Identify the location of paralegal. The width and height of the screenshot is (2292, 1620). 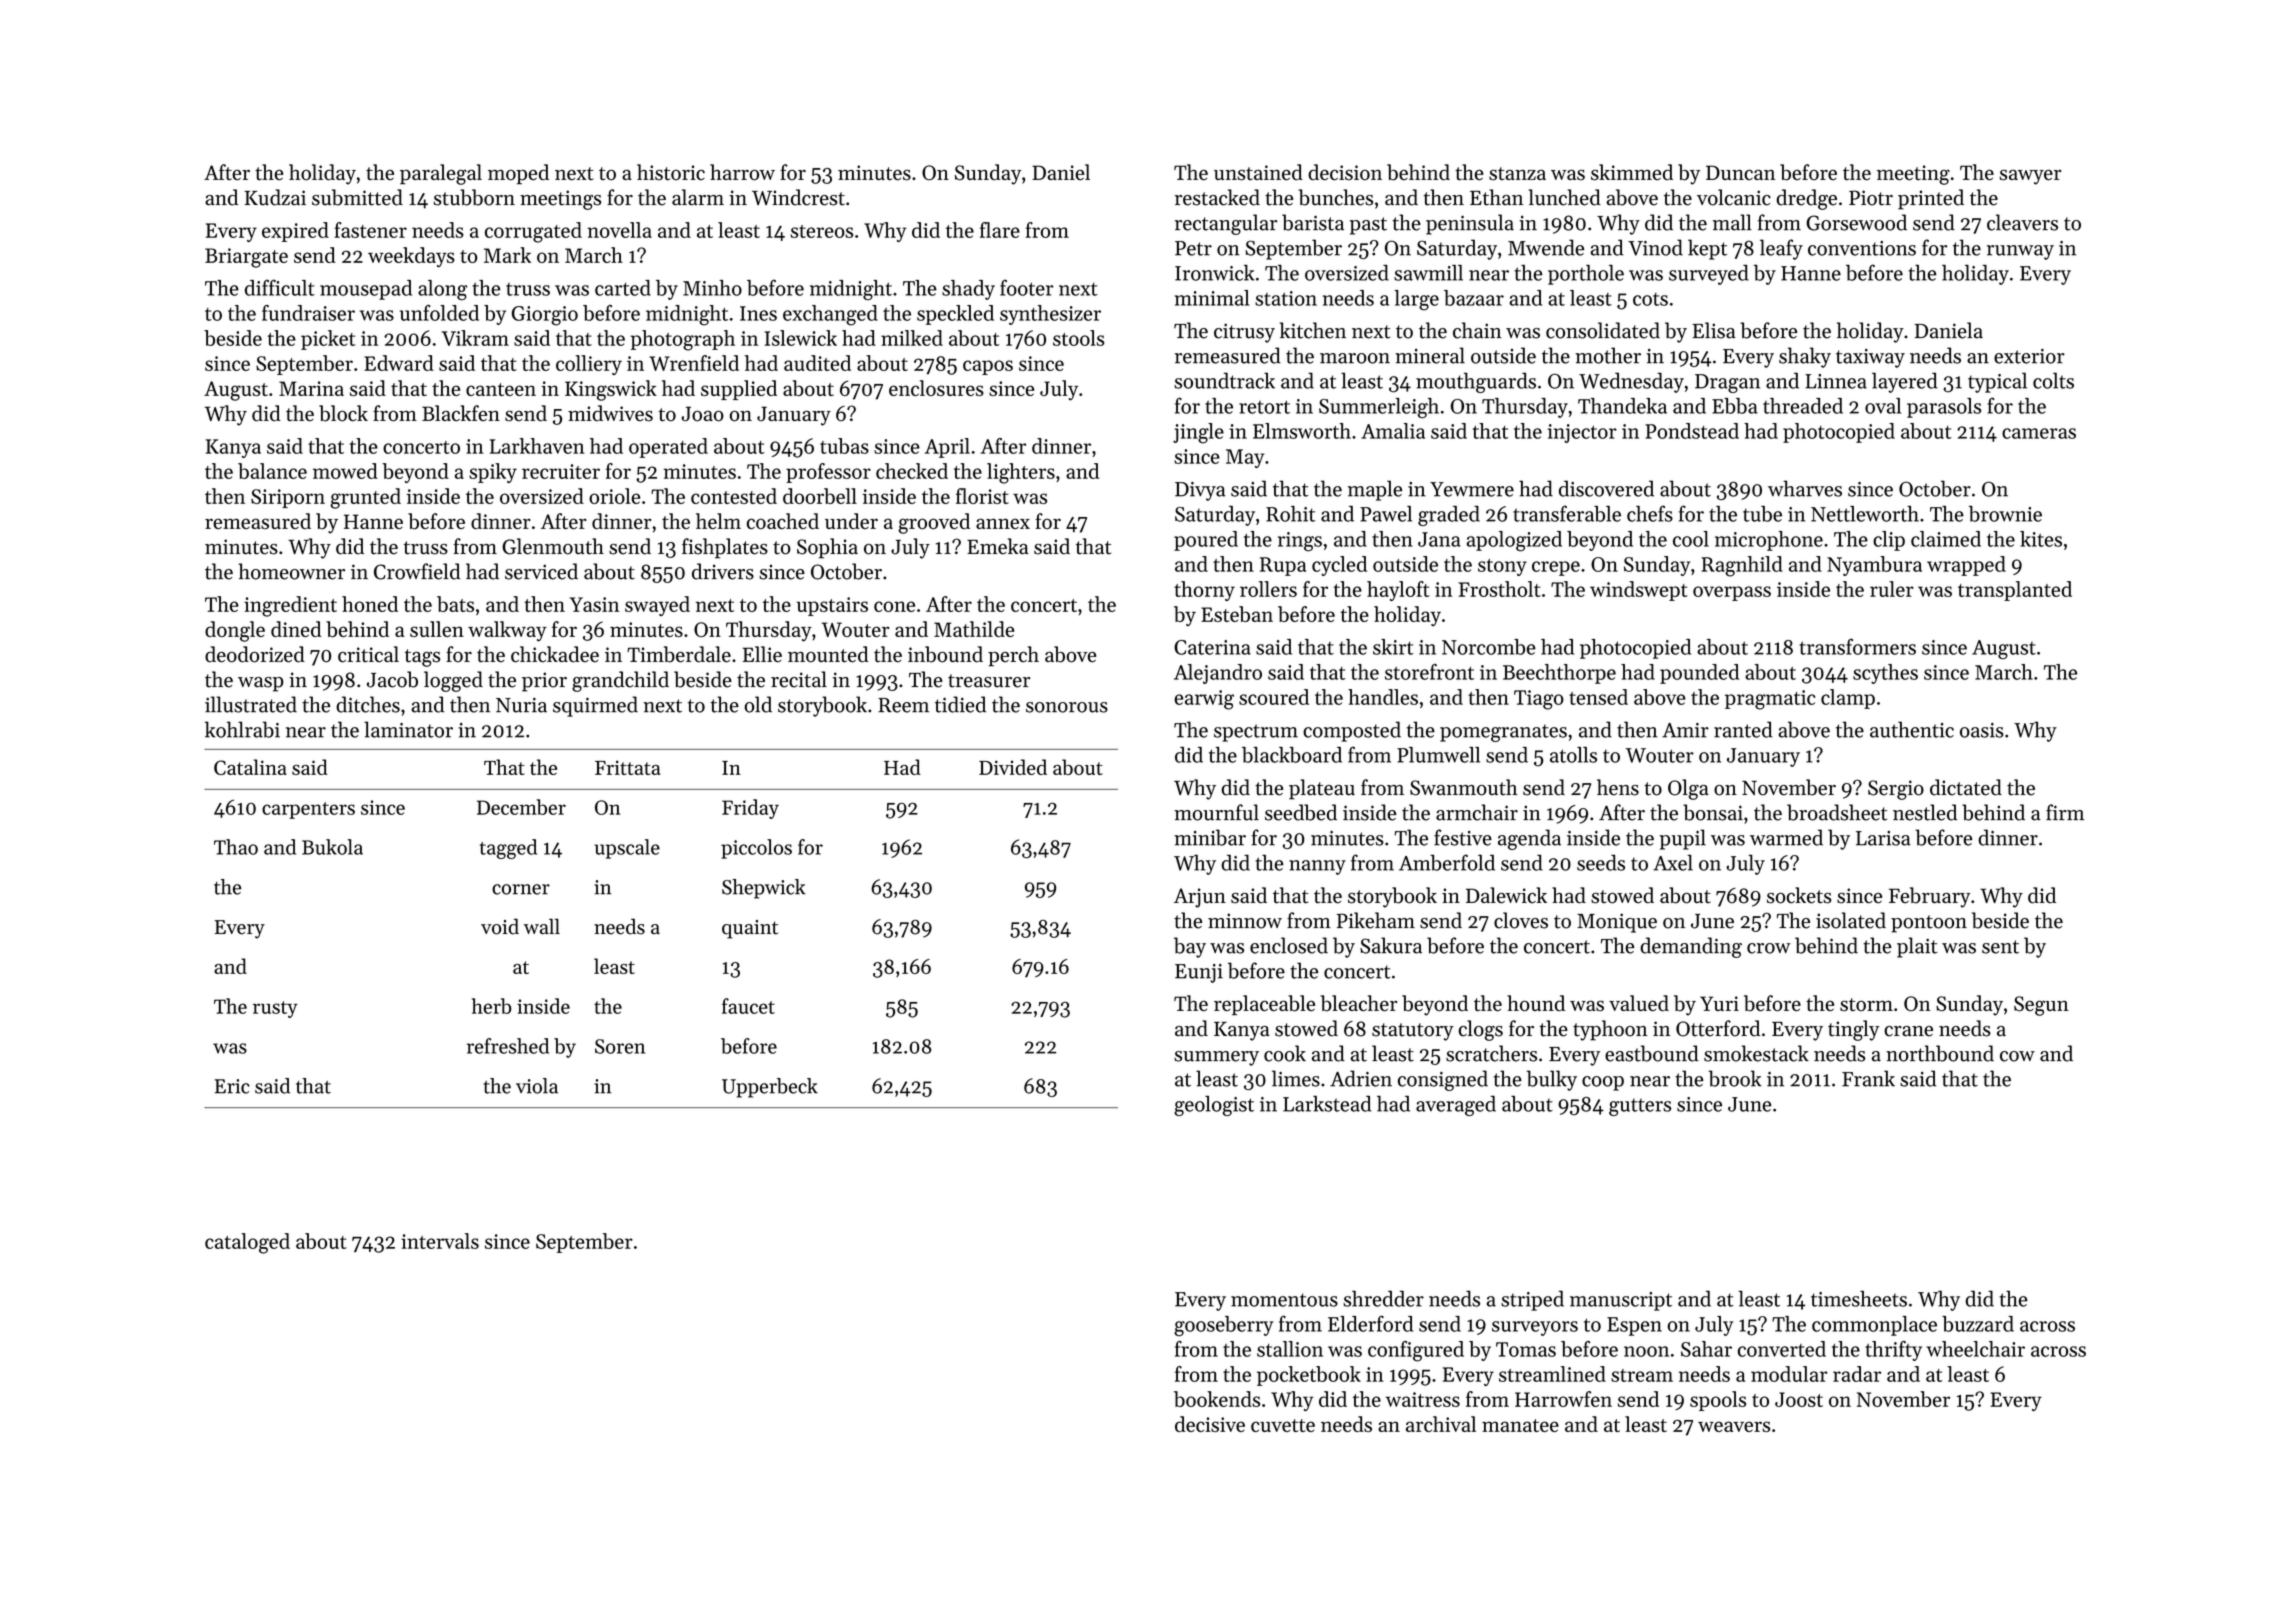
(441, 174).
